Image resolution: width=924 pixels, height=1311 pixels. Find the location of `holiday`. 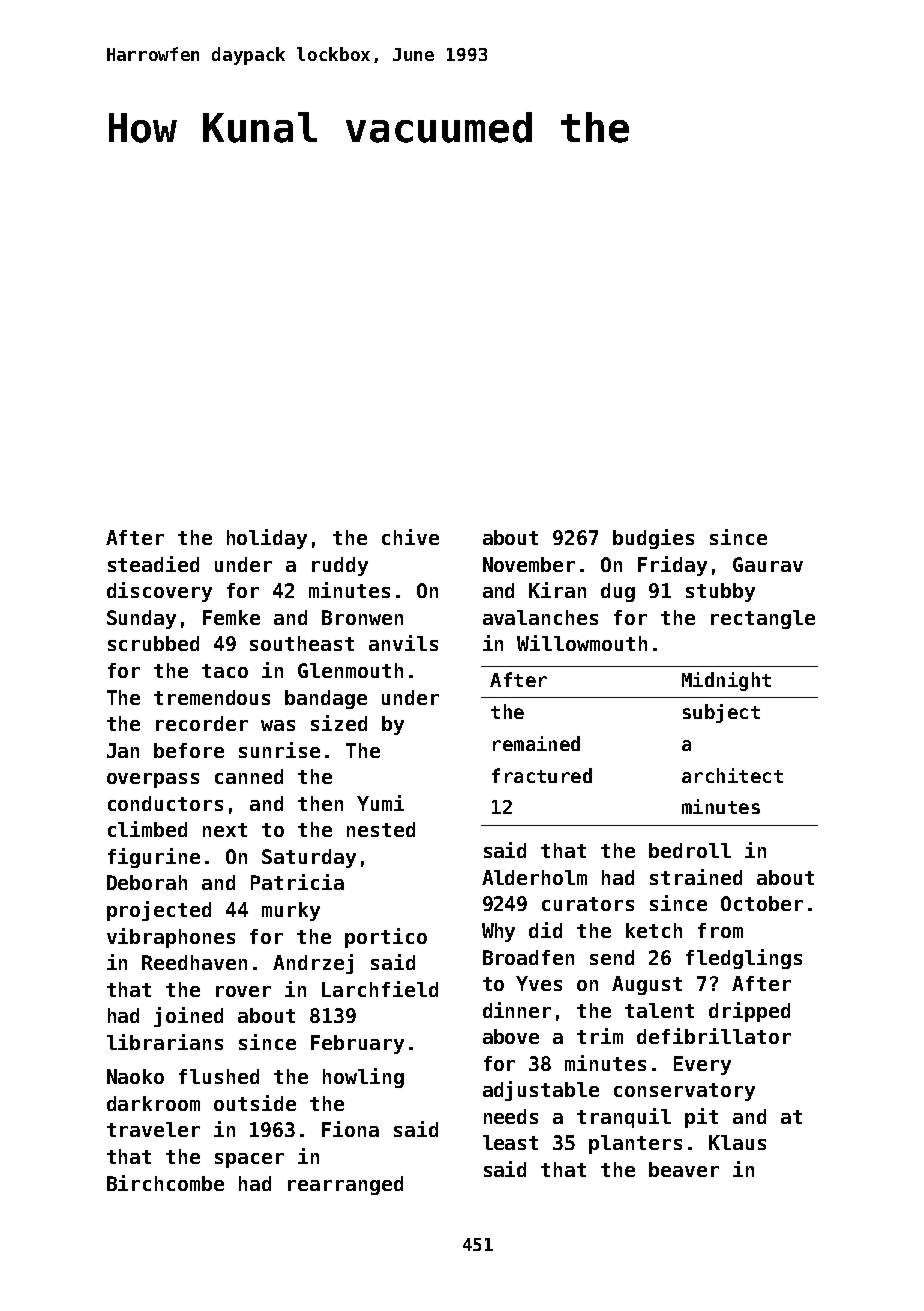

holiday is located at coordinates (267, 539).
